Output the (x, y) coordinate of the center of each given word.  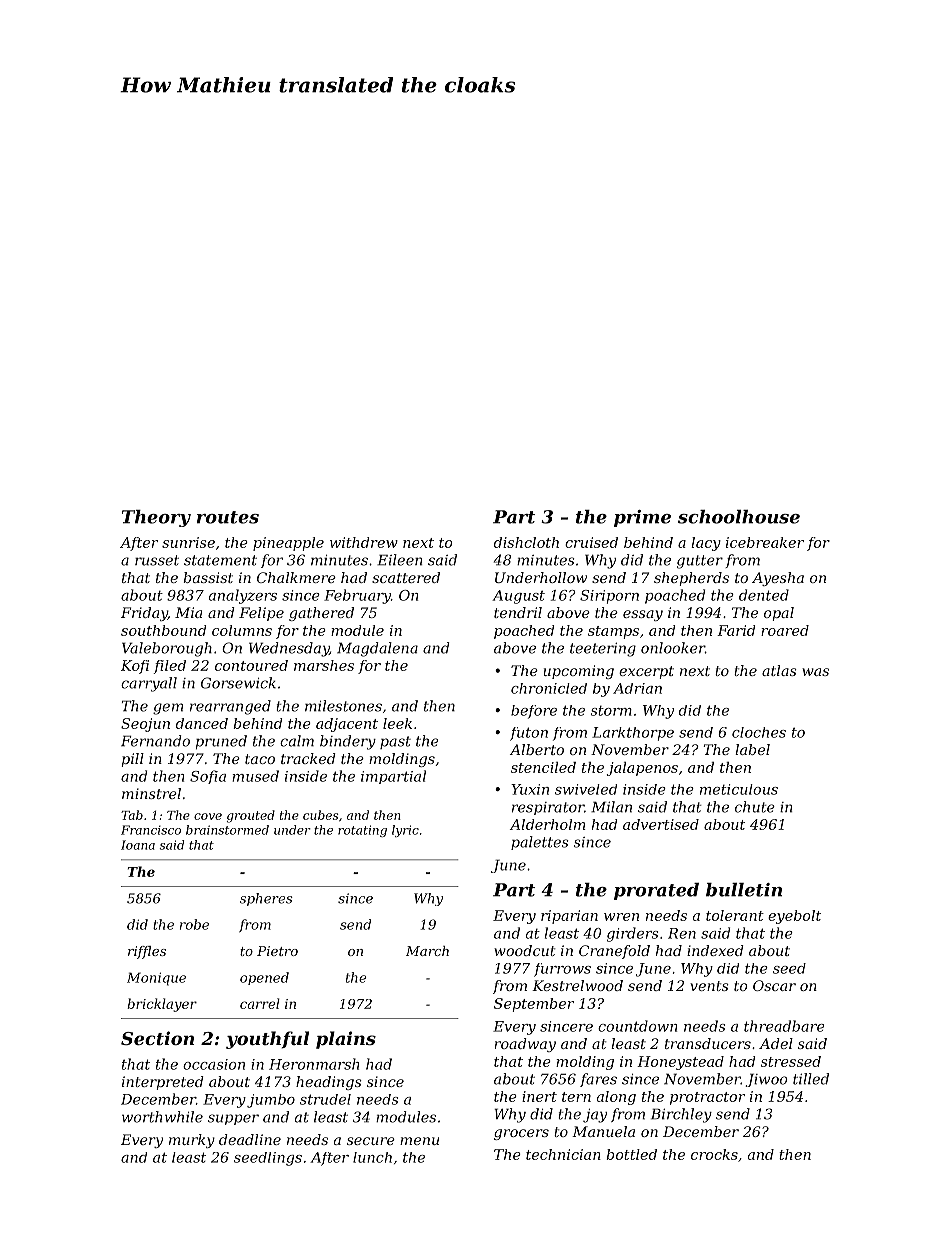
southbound (164, 630)
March (427, 951)
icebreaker (765, 542)
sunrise (188, 542)
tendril (518, 612)
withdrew (364, 542)
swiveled (586, 789)
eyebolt (794, 917)
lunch (372, 1157)
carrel (260, 1003)
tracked (308, 758)
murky (192, 1141)
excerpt (646, 672)
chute (755, 807)
